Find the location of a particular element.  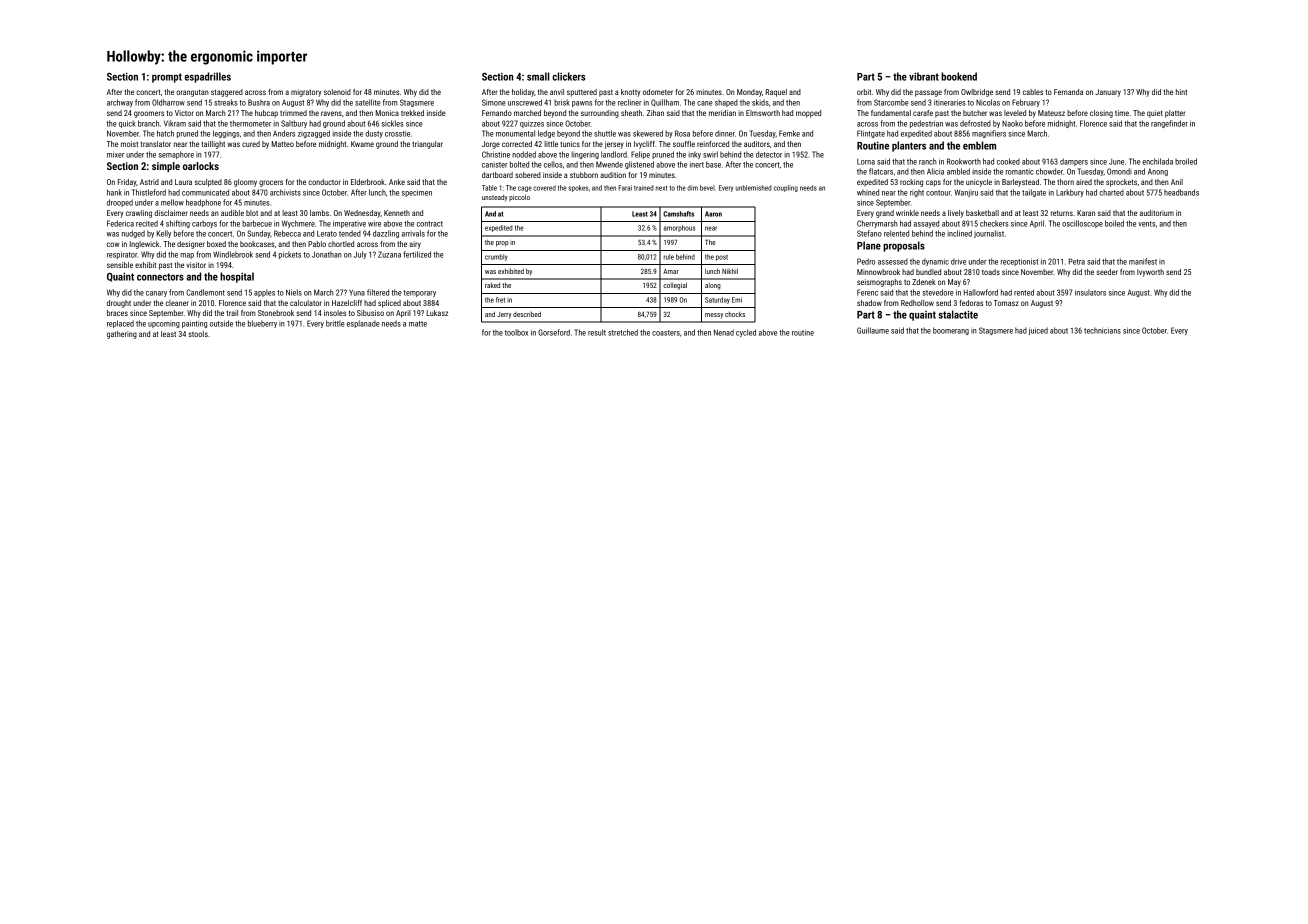

hospital is located at coordinates (237, 277).
